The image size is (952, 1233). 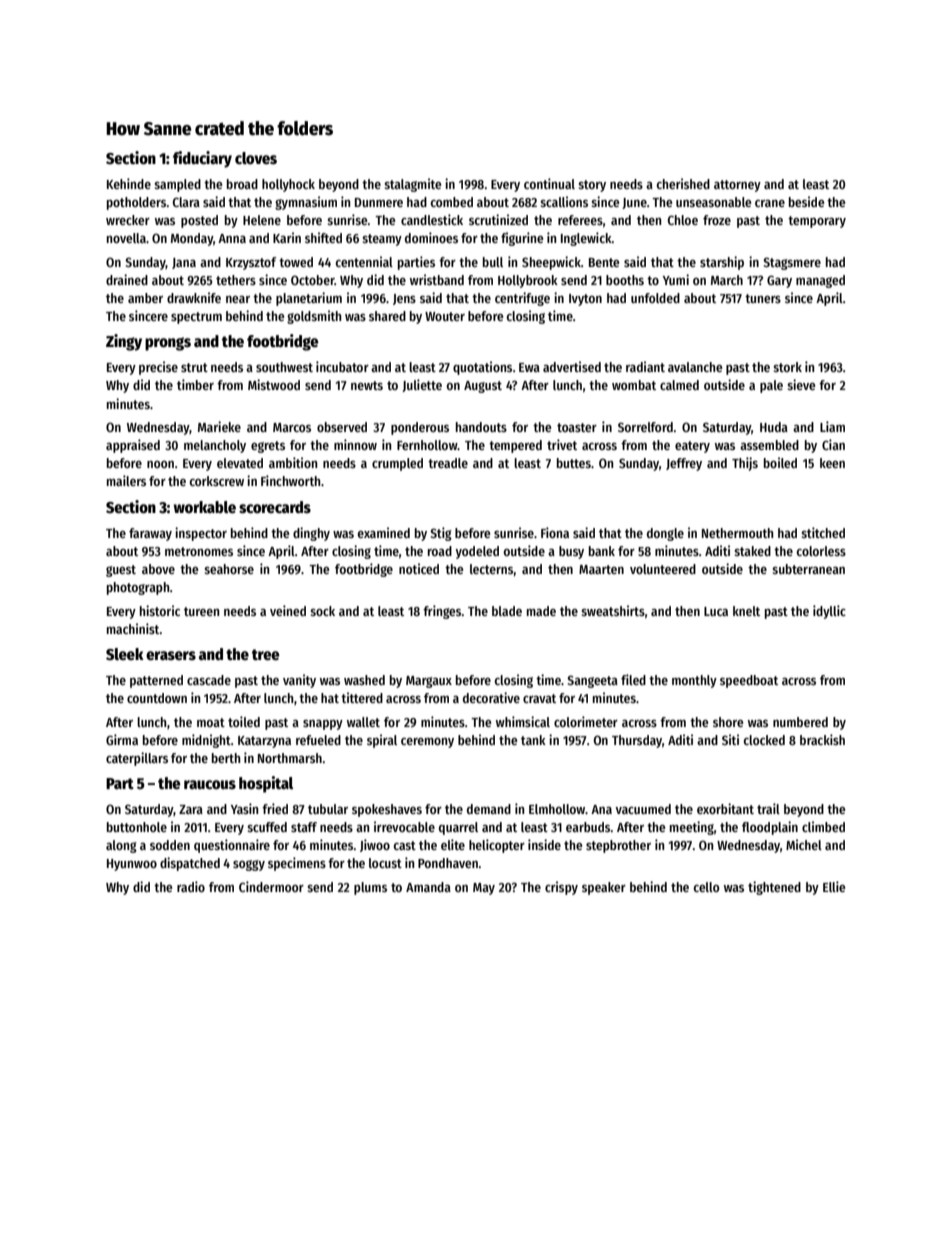 What do you see at coordinates (397, 464) in the screenshot?
I see `crumpled` at bounding box center [397, 464].
